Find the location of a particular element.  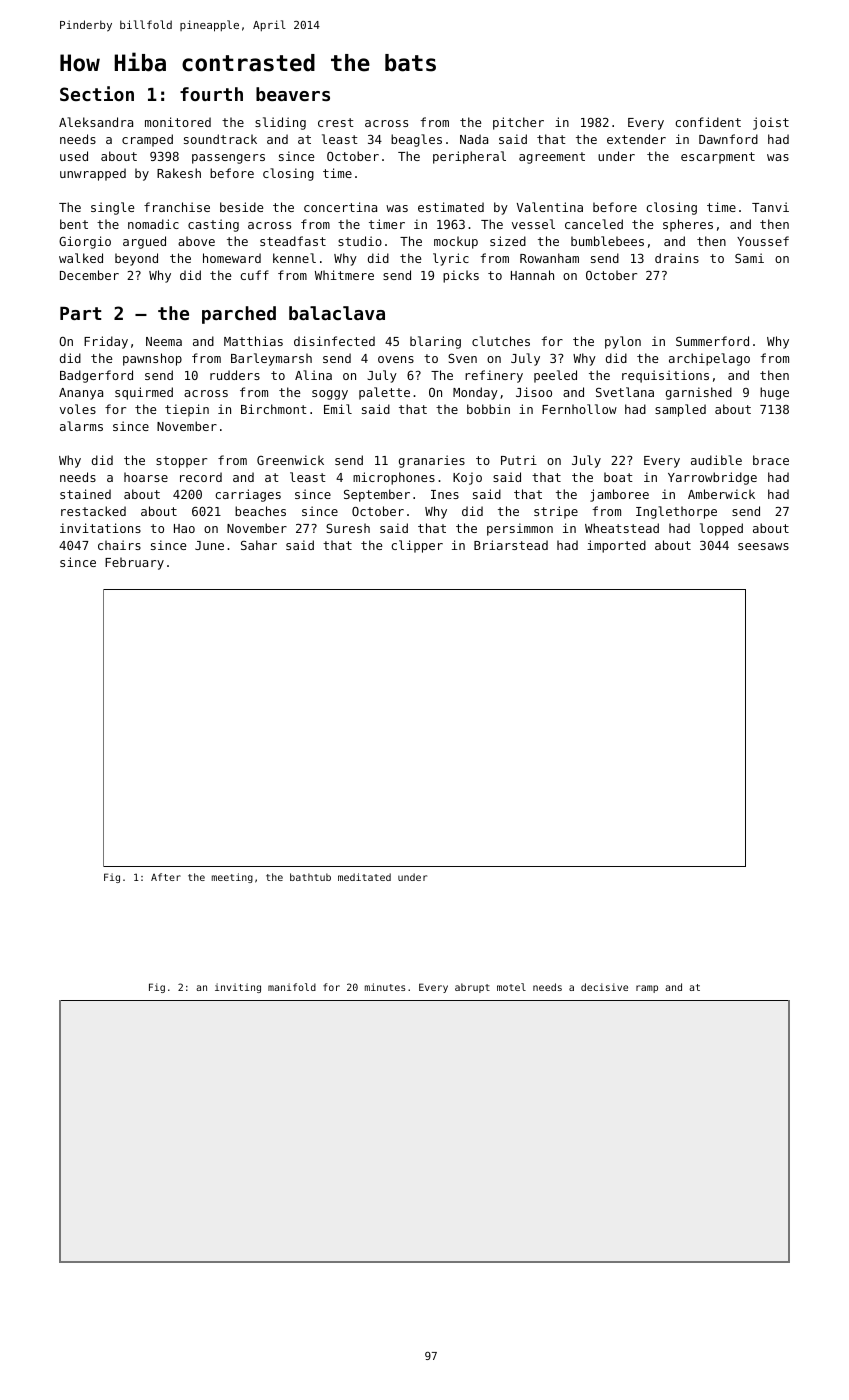

Sahar is located at coordinates (259, 545).
